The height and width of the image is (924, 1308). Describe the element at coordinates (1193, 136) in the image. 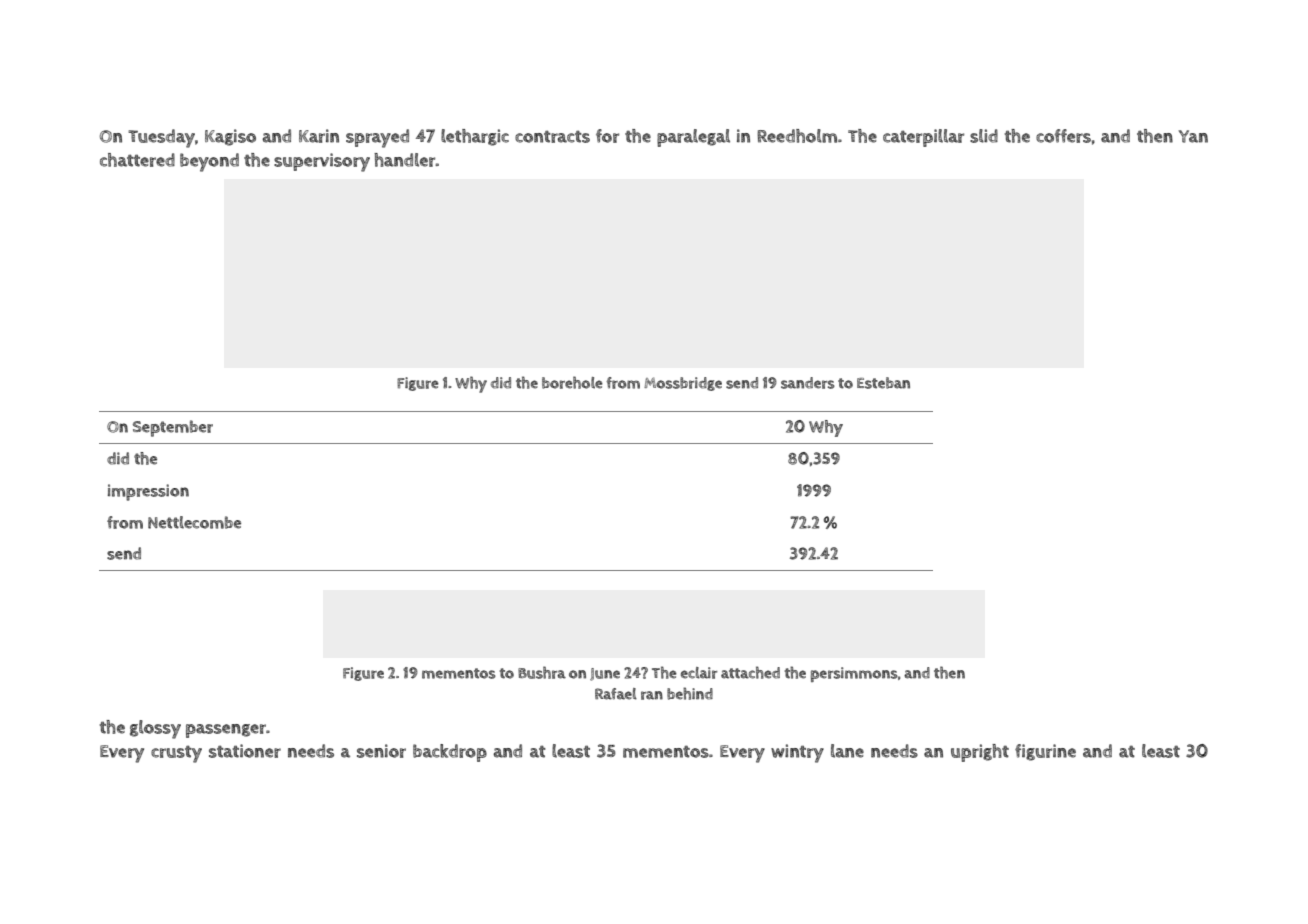

I see `Yan` at that location.
